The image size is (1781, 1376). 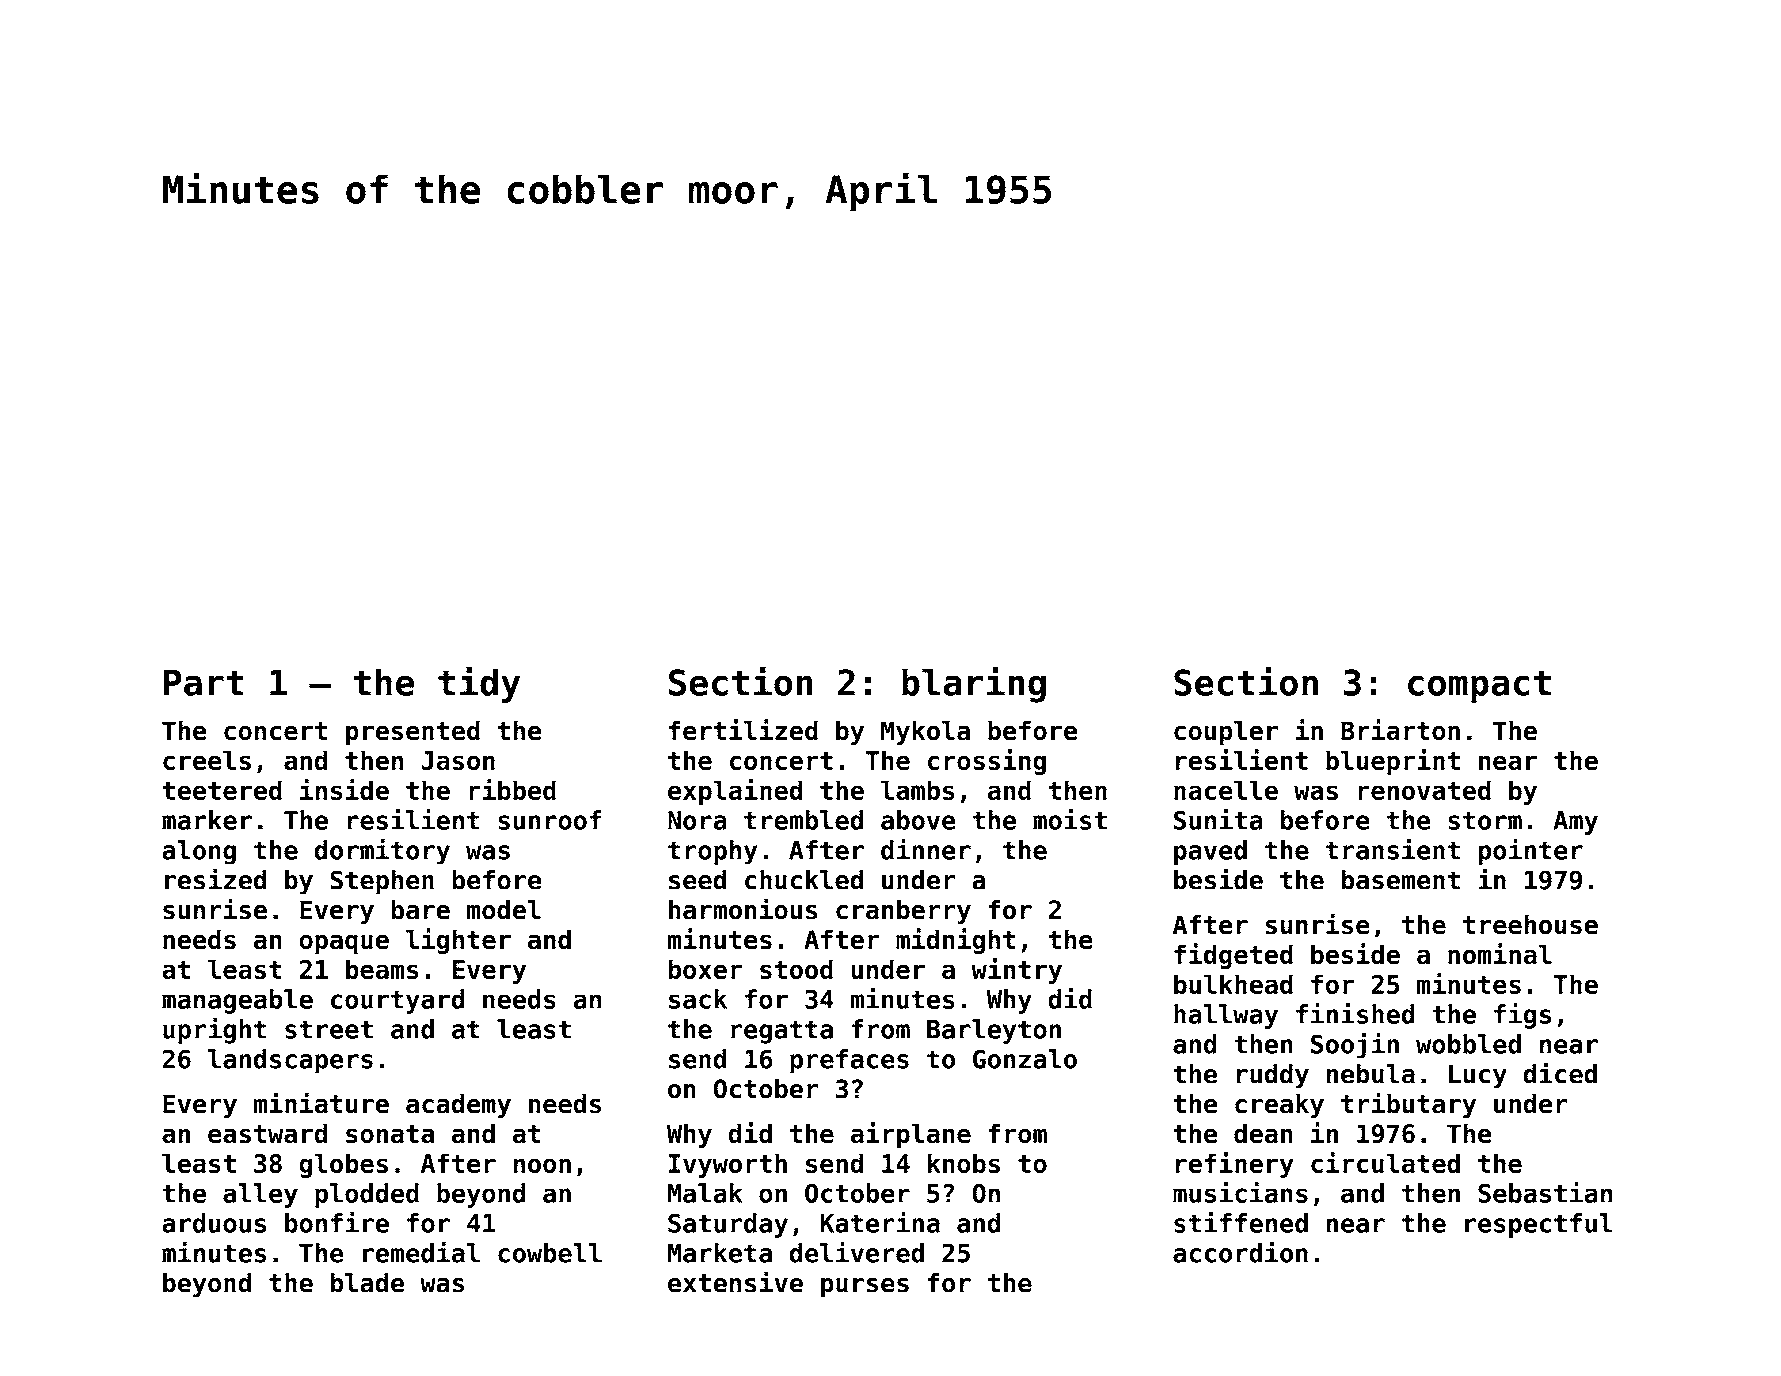 What do you see at coordinates (1393, 849) in the screenshot?
I see `transient` at bounding box center [1393, 849].
